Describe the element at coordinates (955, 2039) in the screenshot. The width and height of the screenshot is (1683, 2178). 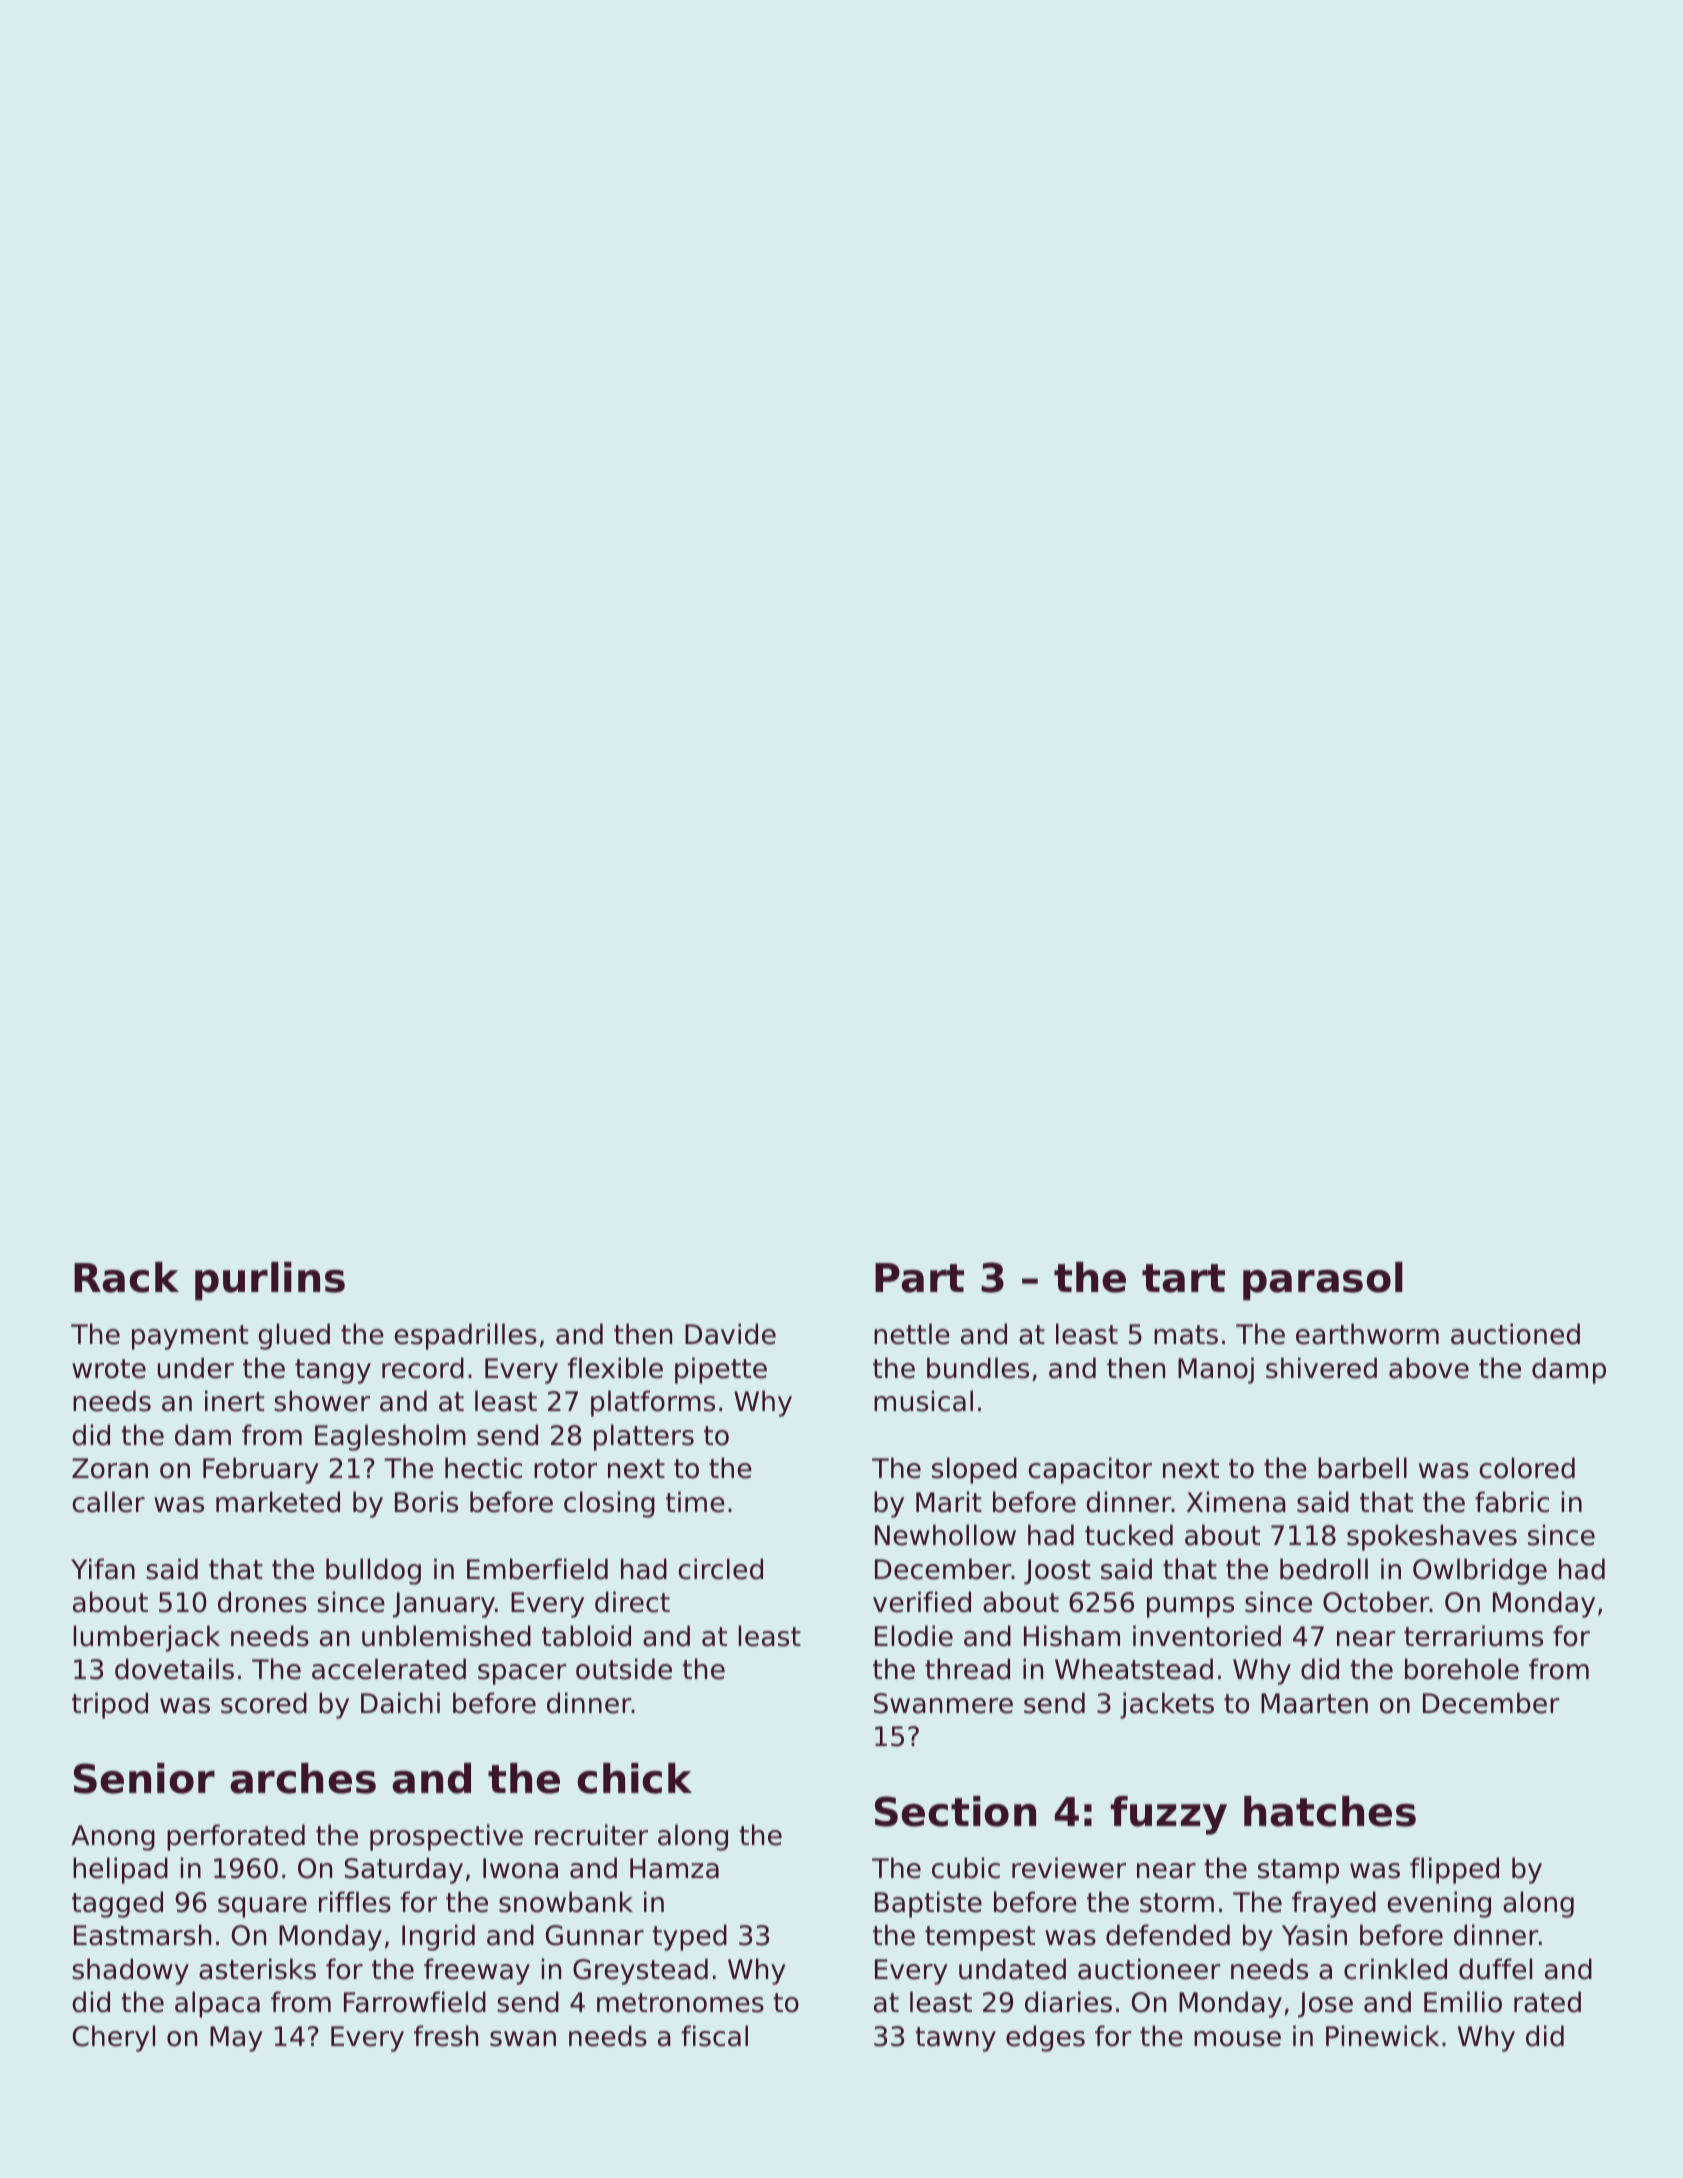
I see `tawny` at that location.
